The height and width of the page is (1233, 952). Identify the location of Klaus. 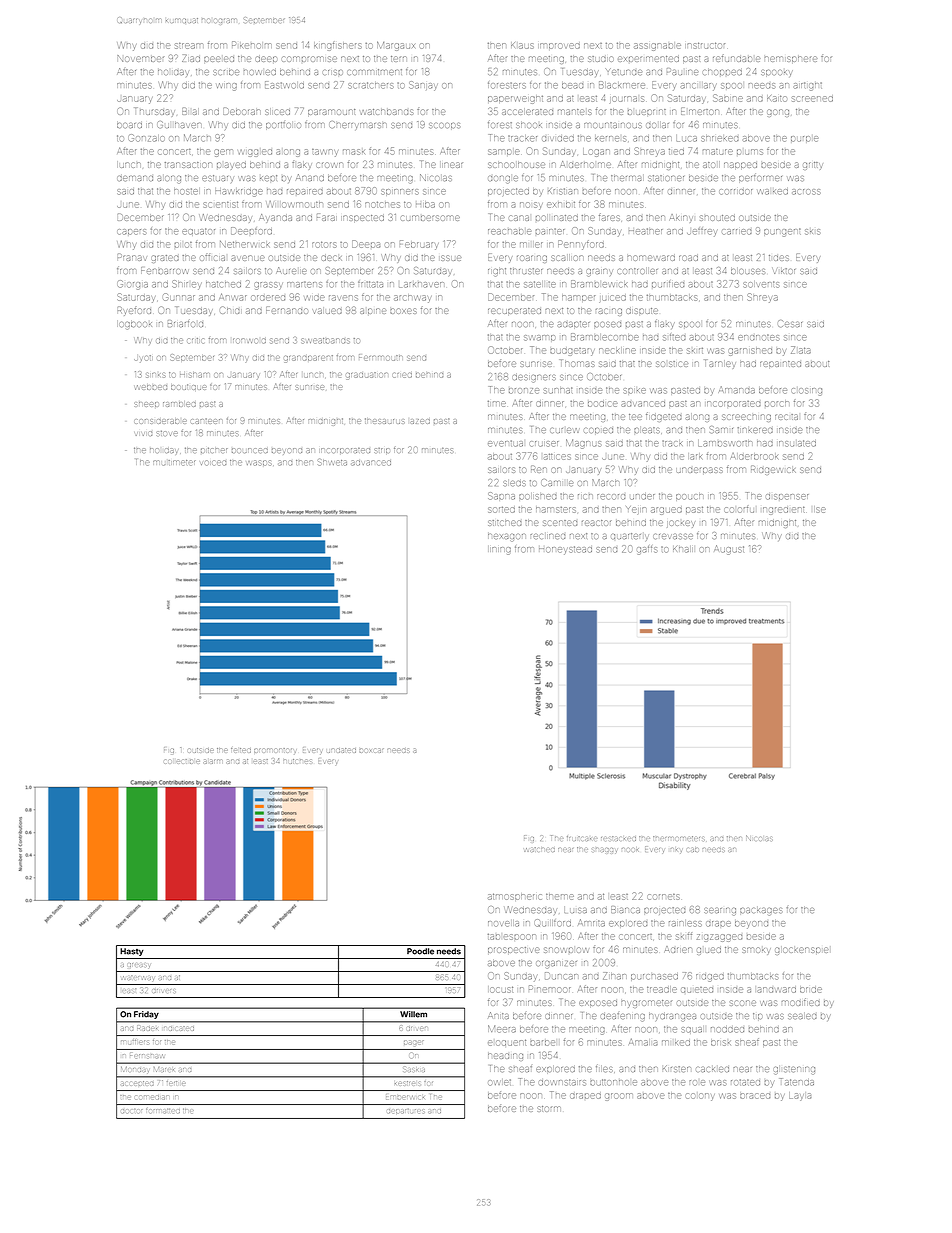
(522, 45).
